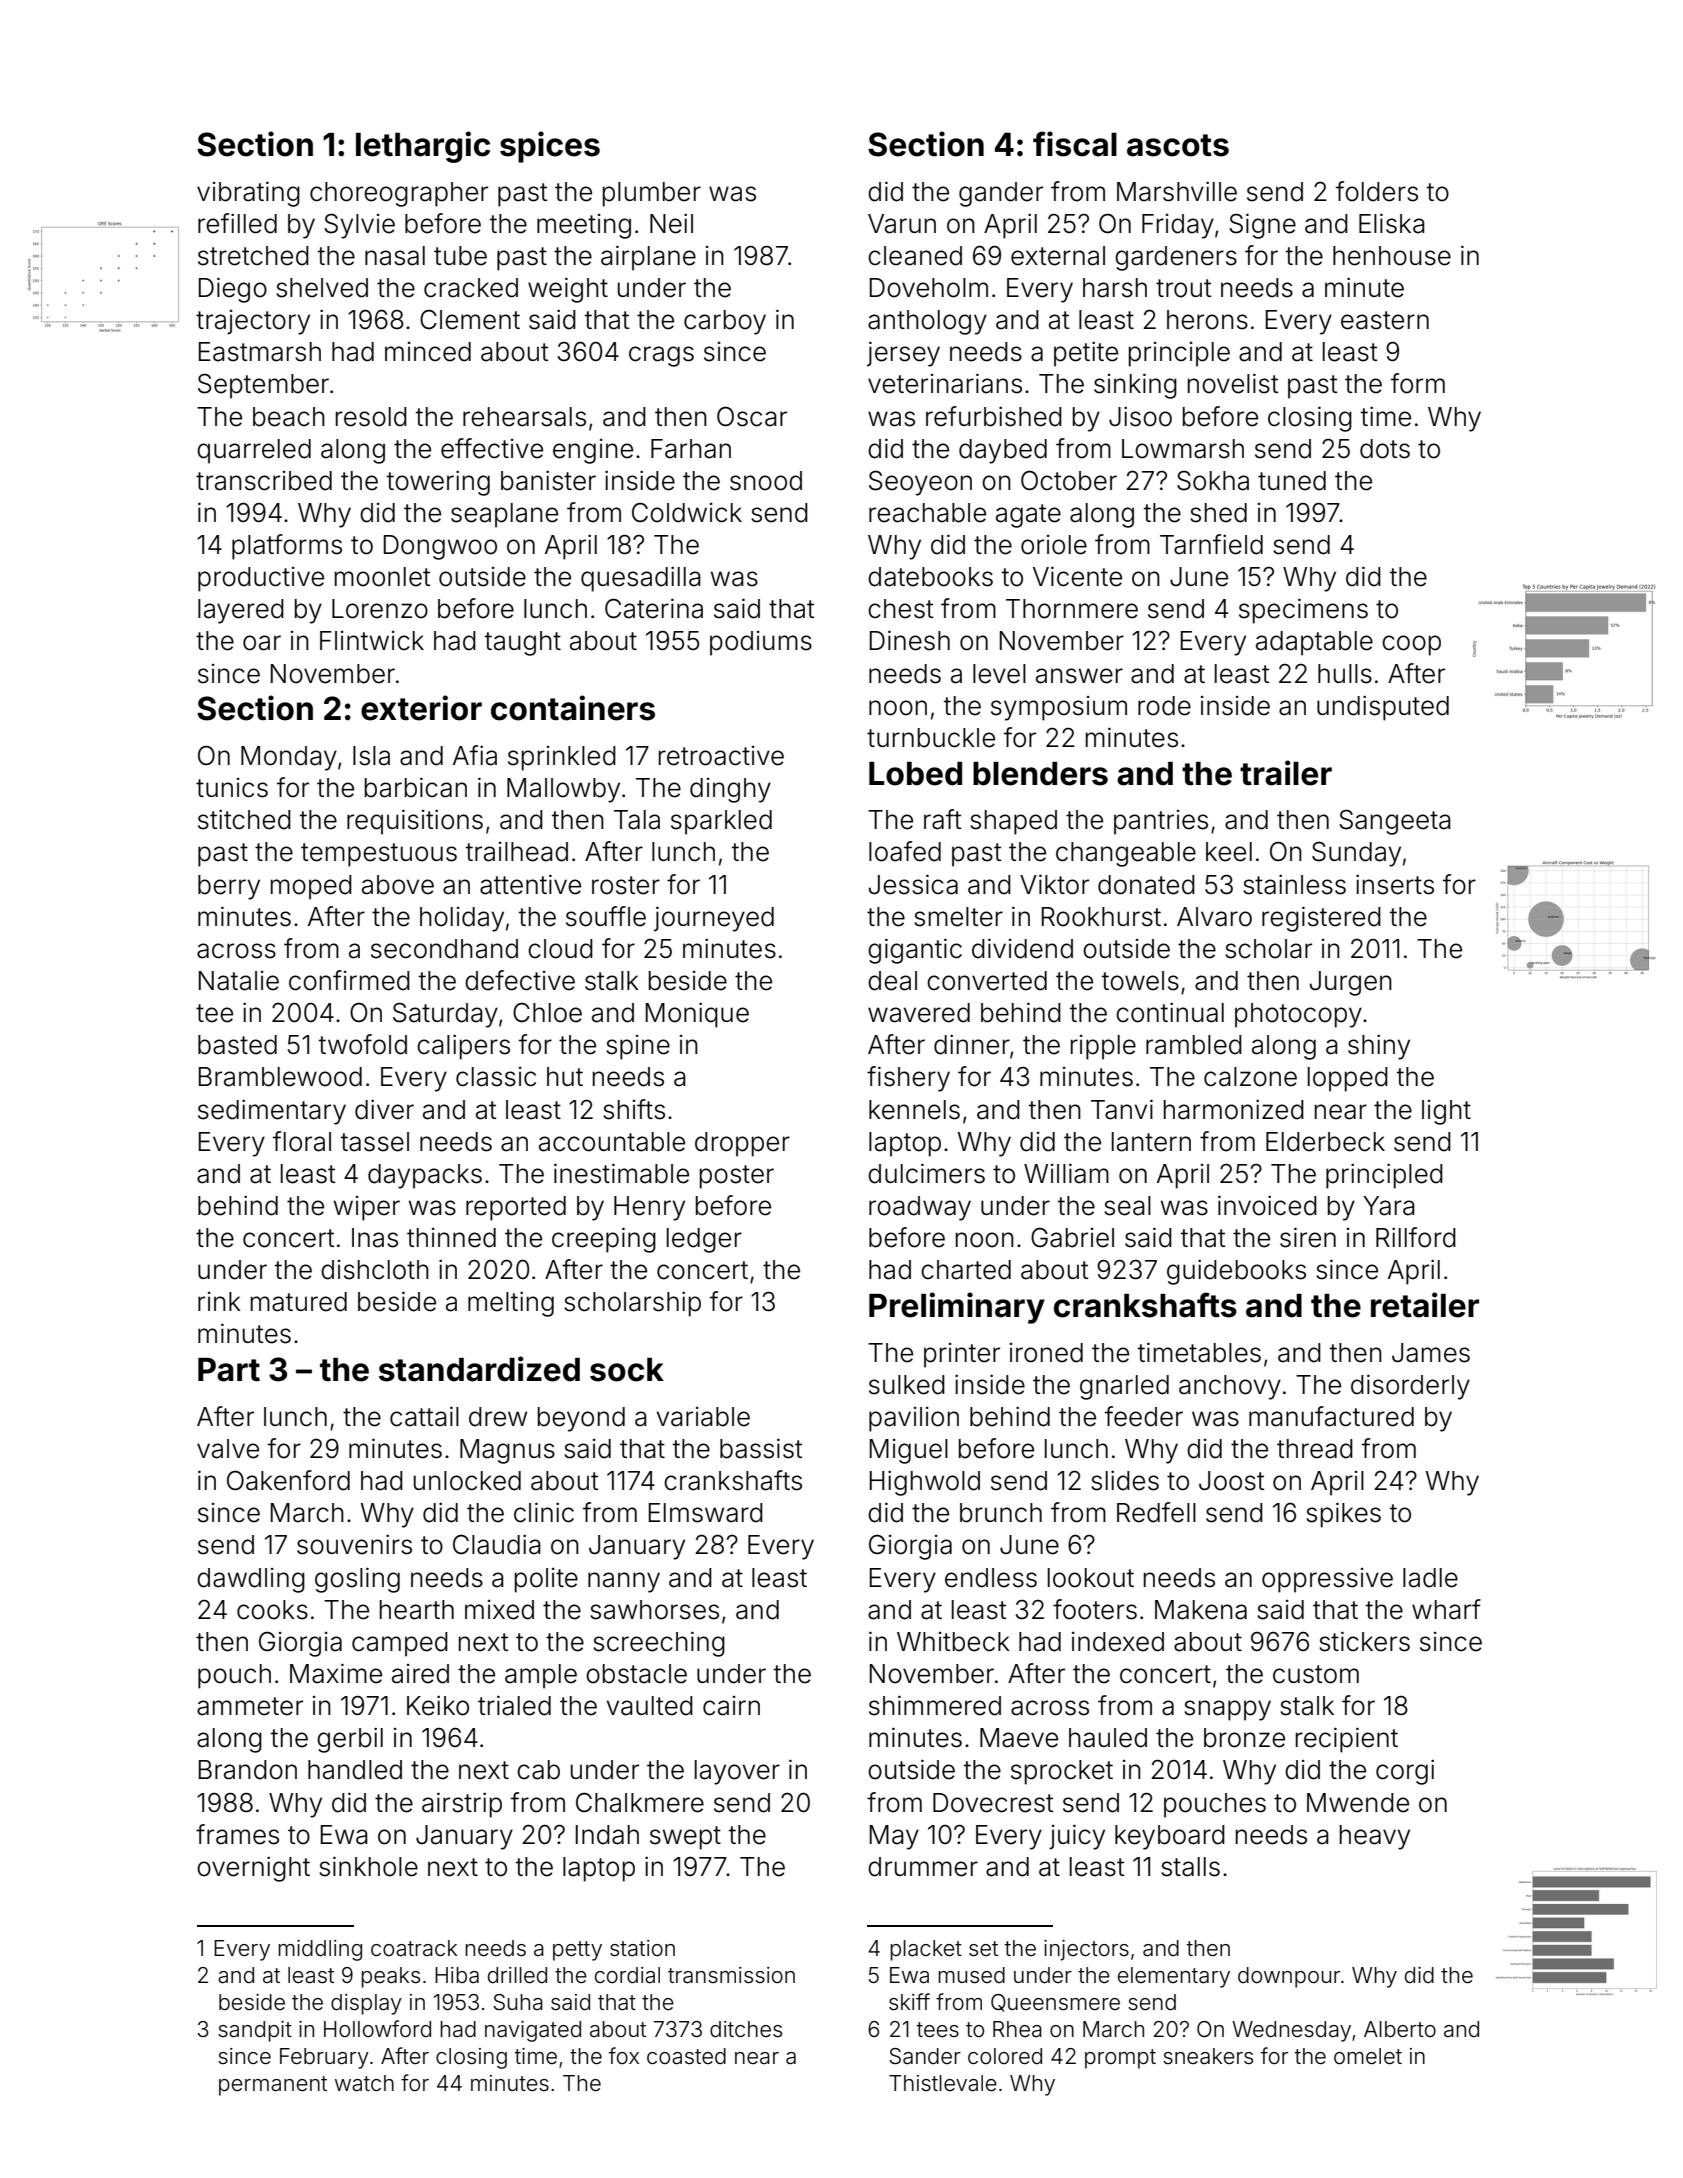  Describe the element at coordinates (248, 194) in the screenshot. I see `vibrating` at that location.
